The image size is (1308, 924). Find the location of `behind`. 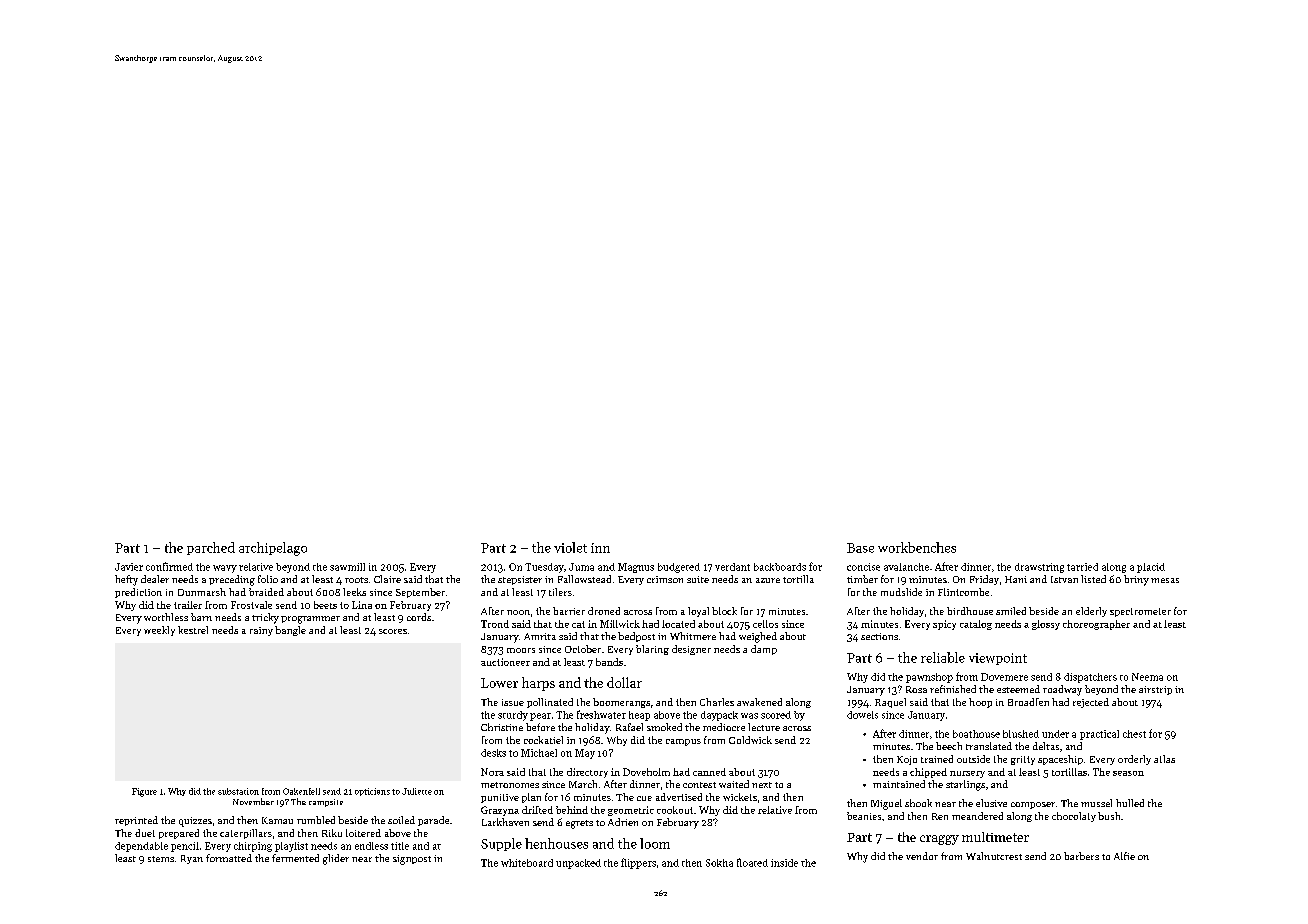

behind is located at coordinates (572, 810).
